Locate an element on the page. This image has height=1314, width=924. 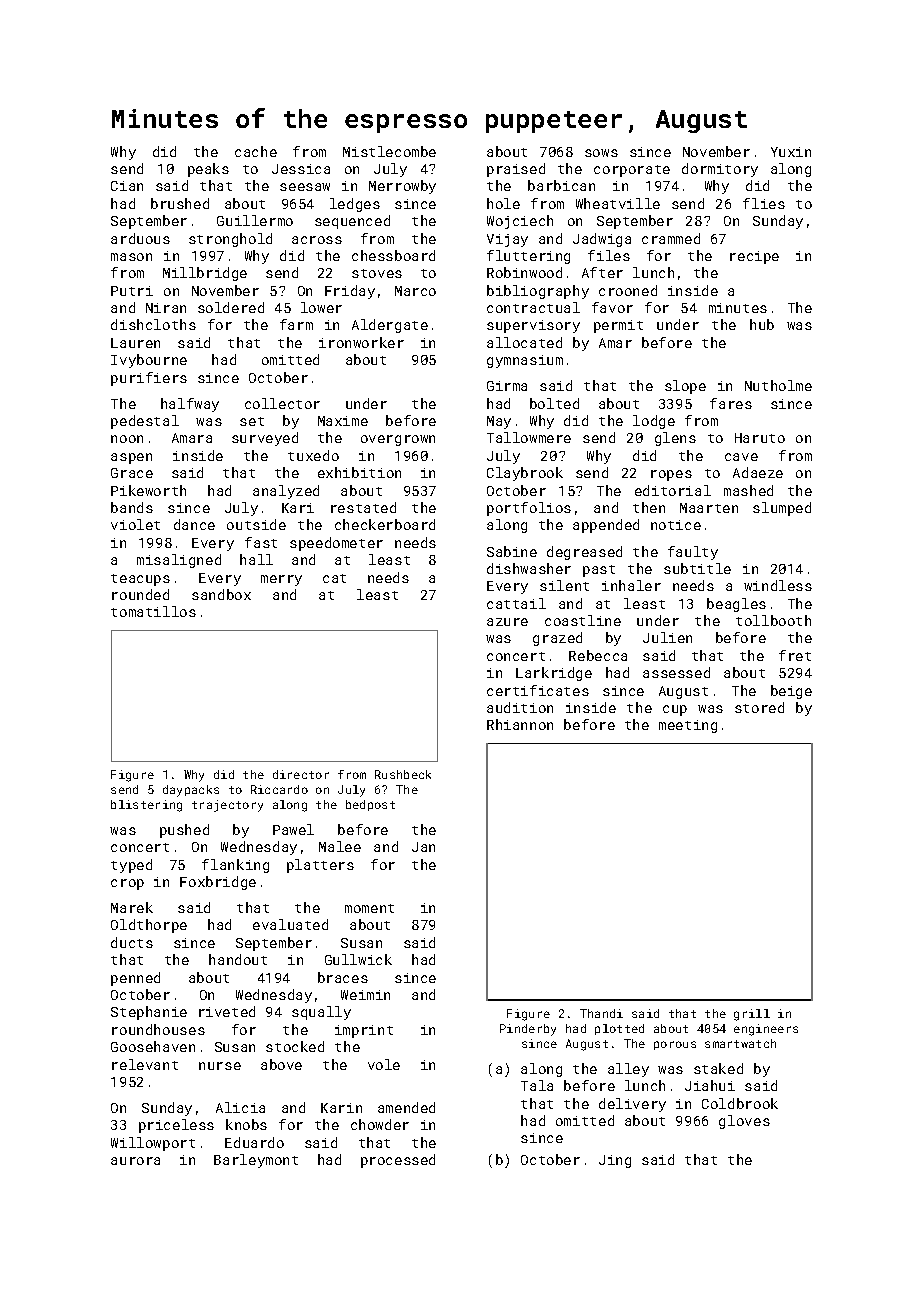
Jan is located at coordinates (423, 847).
